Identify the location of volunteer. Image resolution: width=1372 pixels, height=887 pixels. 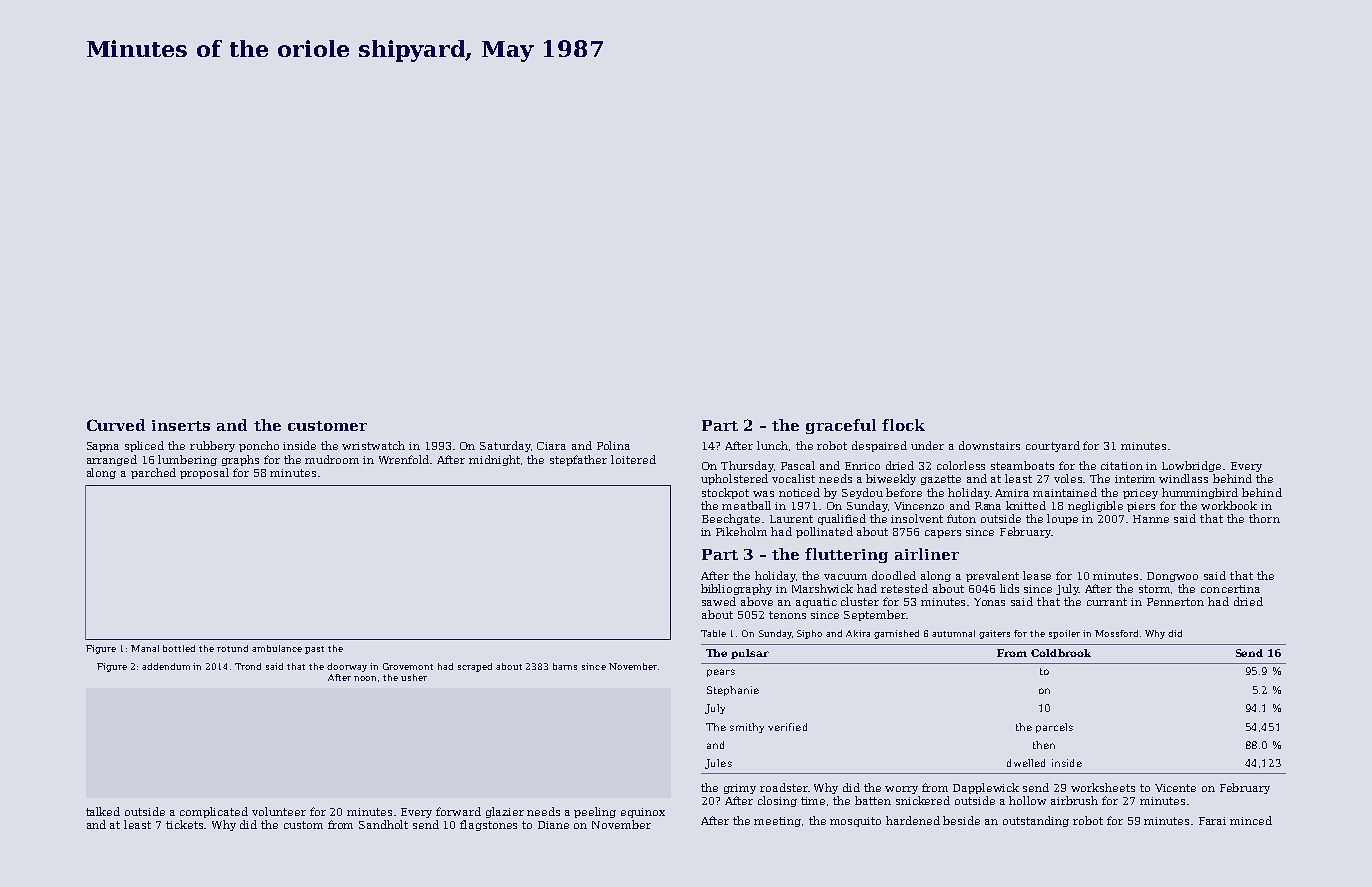
(279, 811).
